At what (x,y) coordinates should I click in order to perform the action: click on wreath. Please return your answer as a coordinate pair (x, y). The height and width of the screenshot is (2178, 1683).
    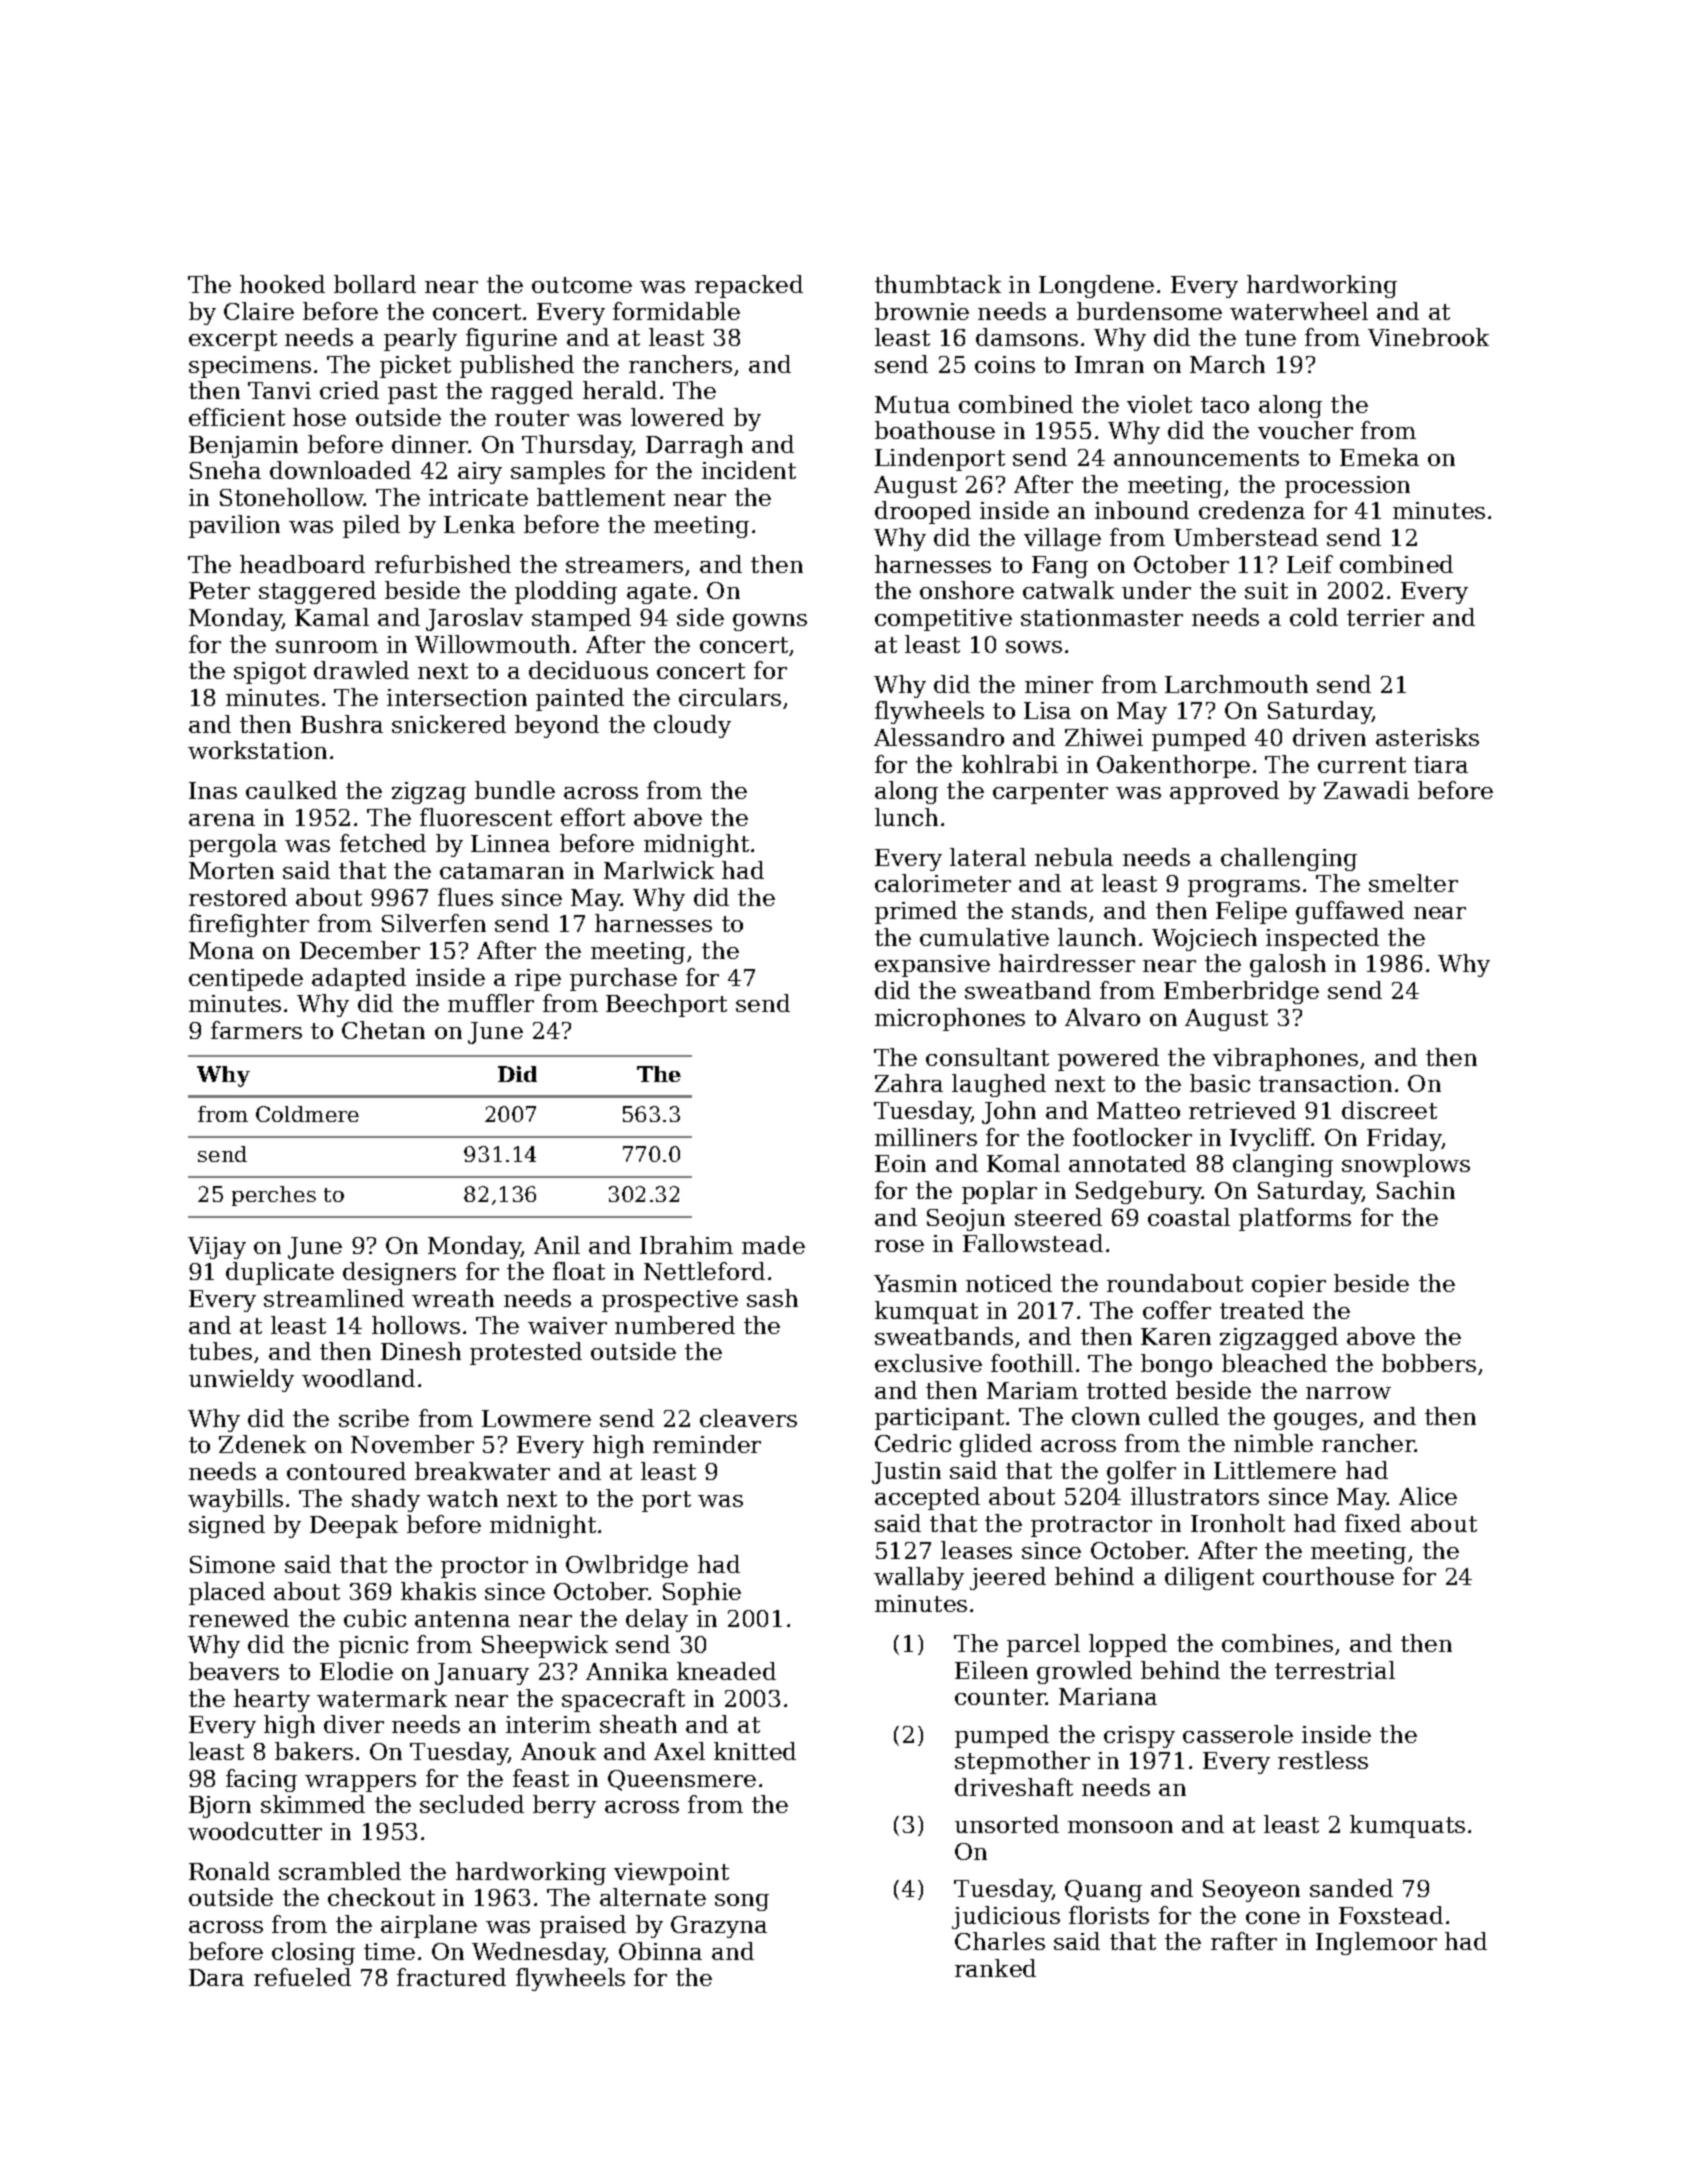
    Looking at the image, I should click on (453, 1298).
